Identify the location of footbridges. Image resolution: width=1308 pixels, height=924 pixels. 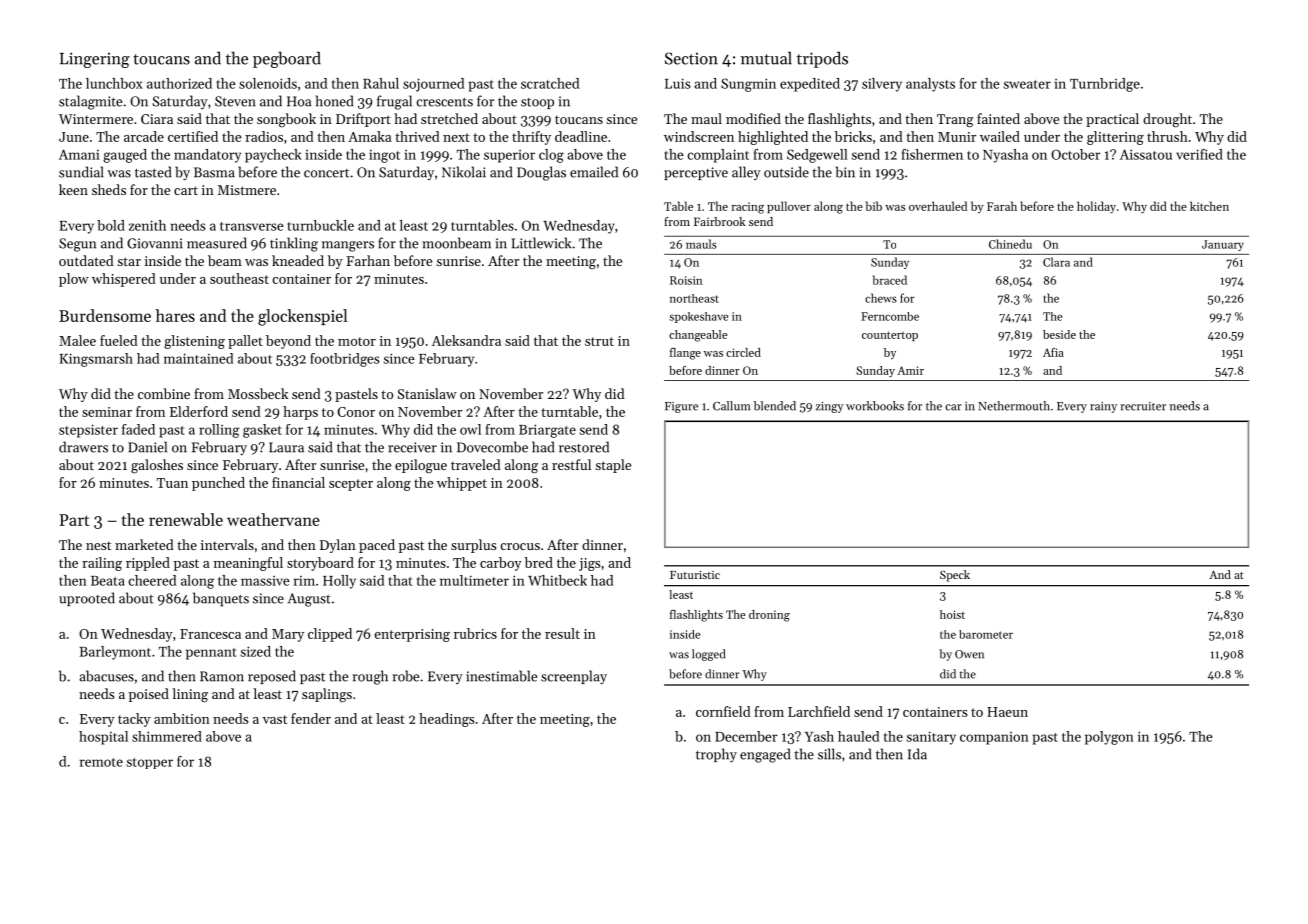
(345, 360).
